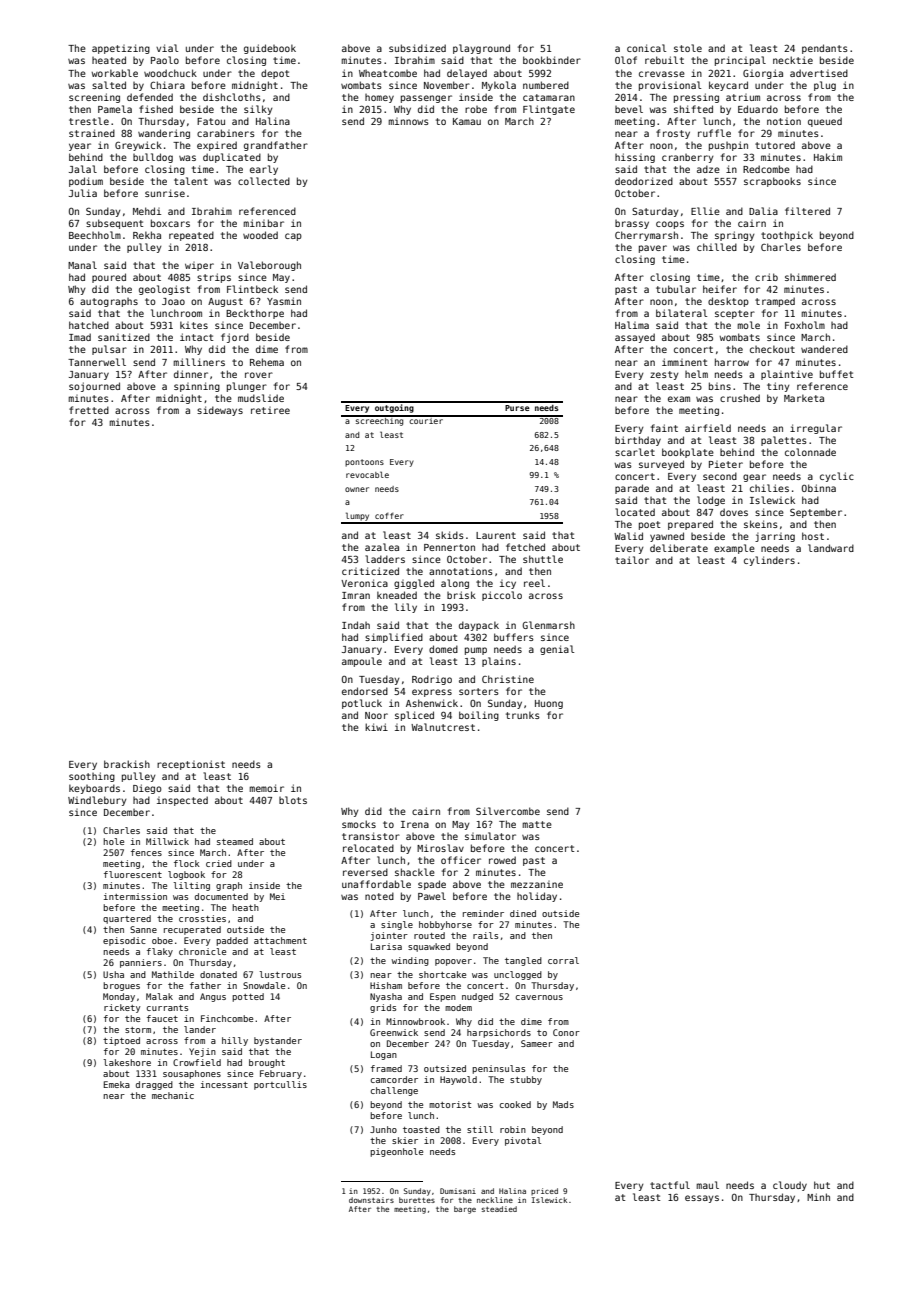 The height and width of the document is (1308, 924). I want to click on sorters, so click(479, 691).
